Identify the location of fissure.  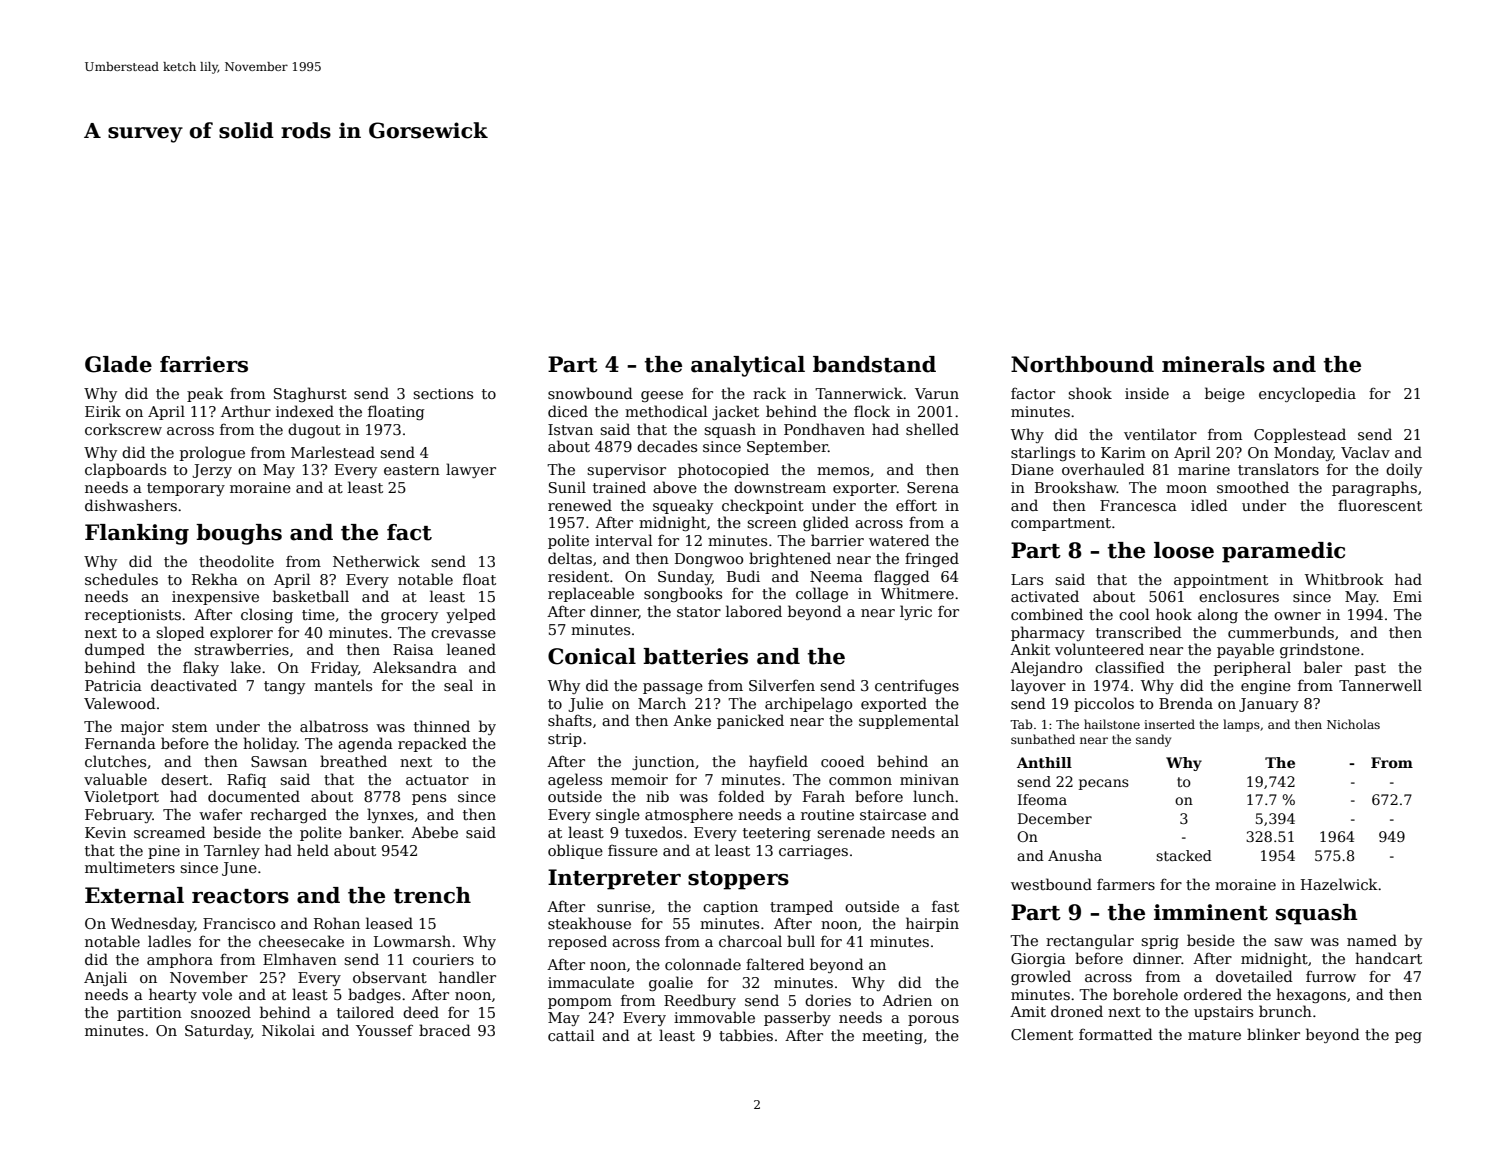
(633, 850).
